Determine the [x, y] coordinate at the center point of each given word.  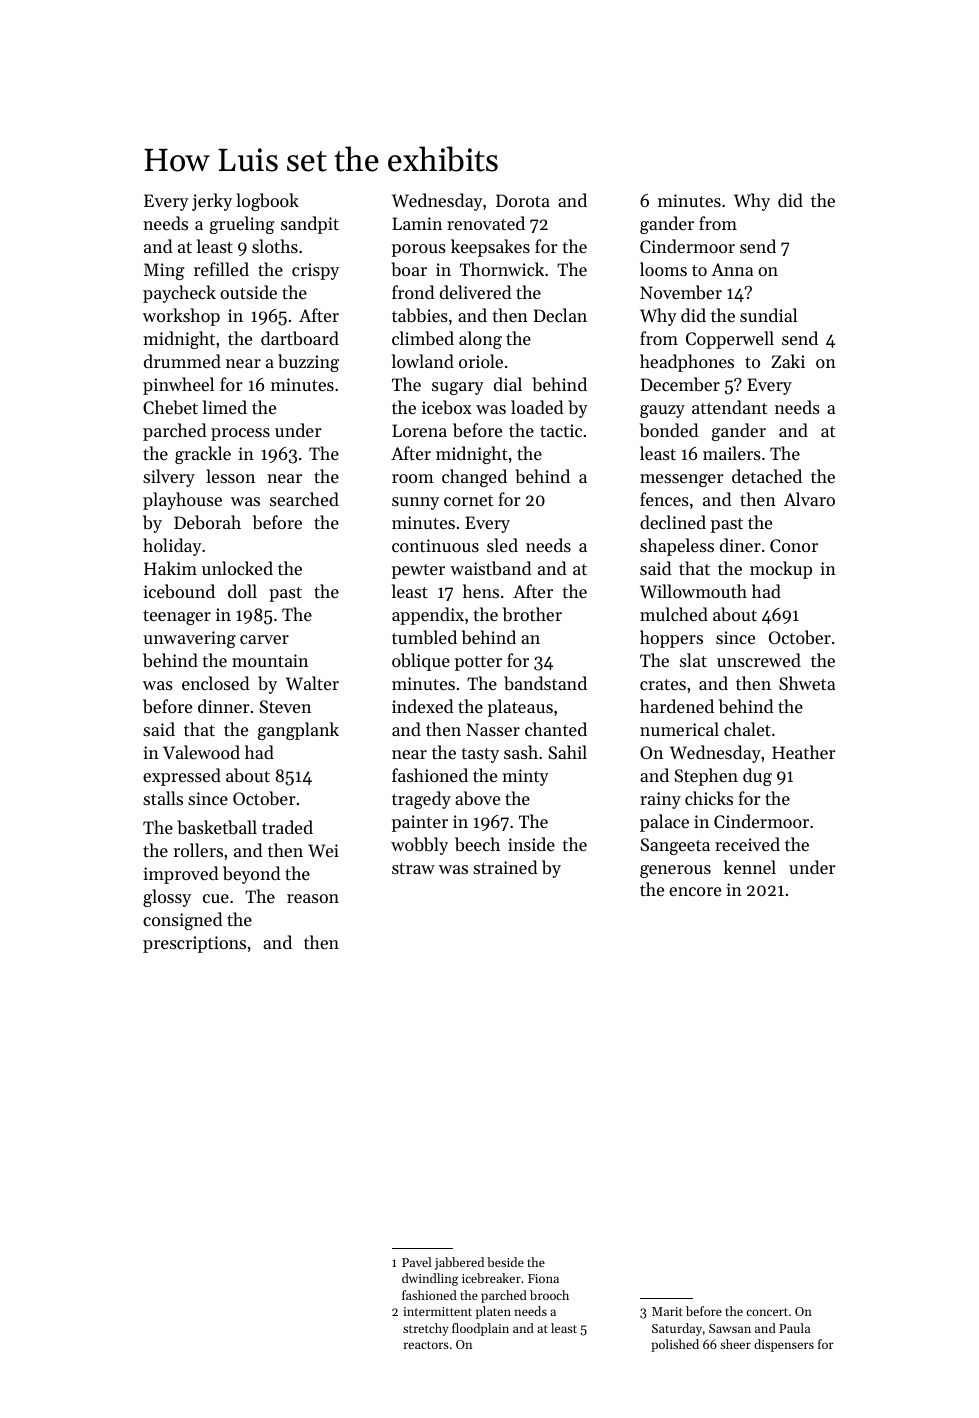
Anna [732, 269]
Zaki [788, 361]
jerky [212, 202]
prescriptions [194, 944]
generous [675, 871]
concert [767, 1312]
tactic [561, 430]
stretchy [426, 1329]
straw [413, 868]
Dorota [523, 200]
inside [531, 844]
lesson [230, 476]
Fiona [543, 1278]
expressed [182, 777]
